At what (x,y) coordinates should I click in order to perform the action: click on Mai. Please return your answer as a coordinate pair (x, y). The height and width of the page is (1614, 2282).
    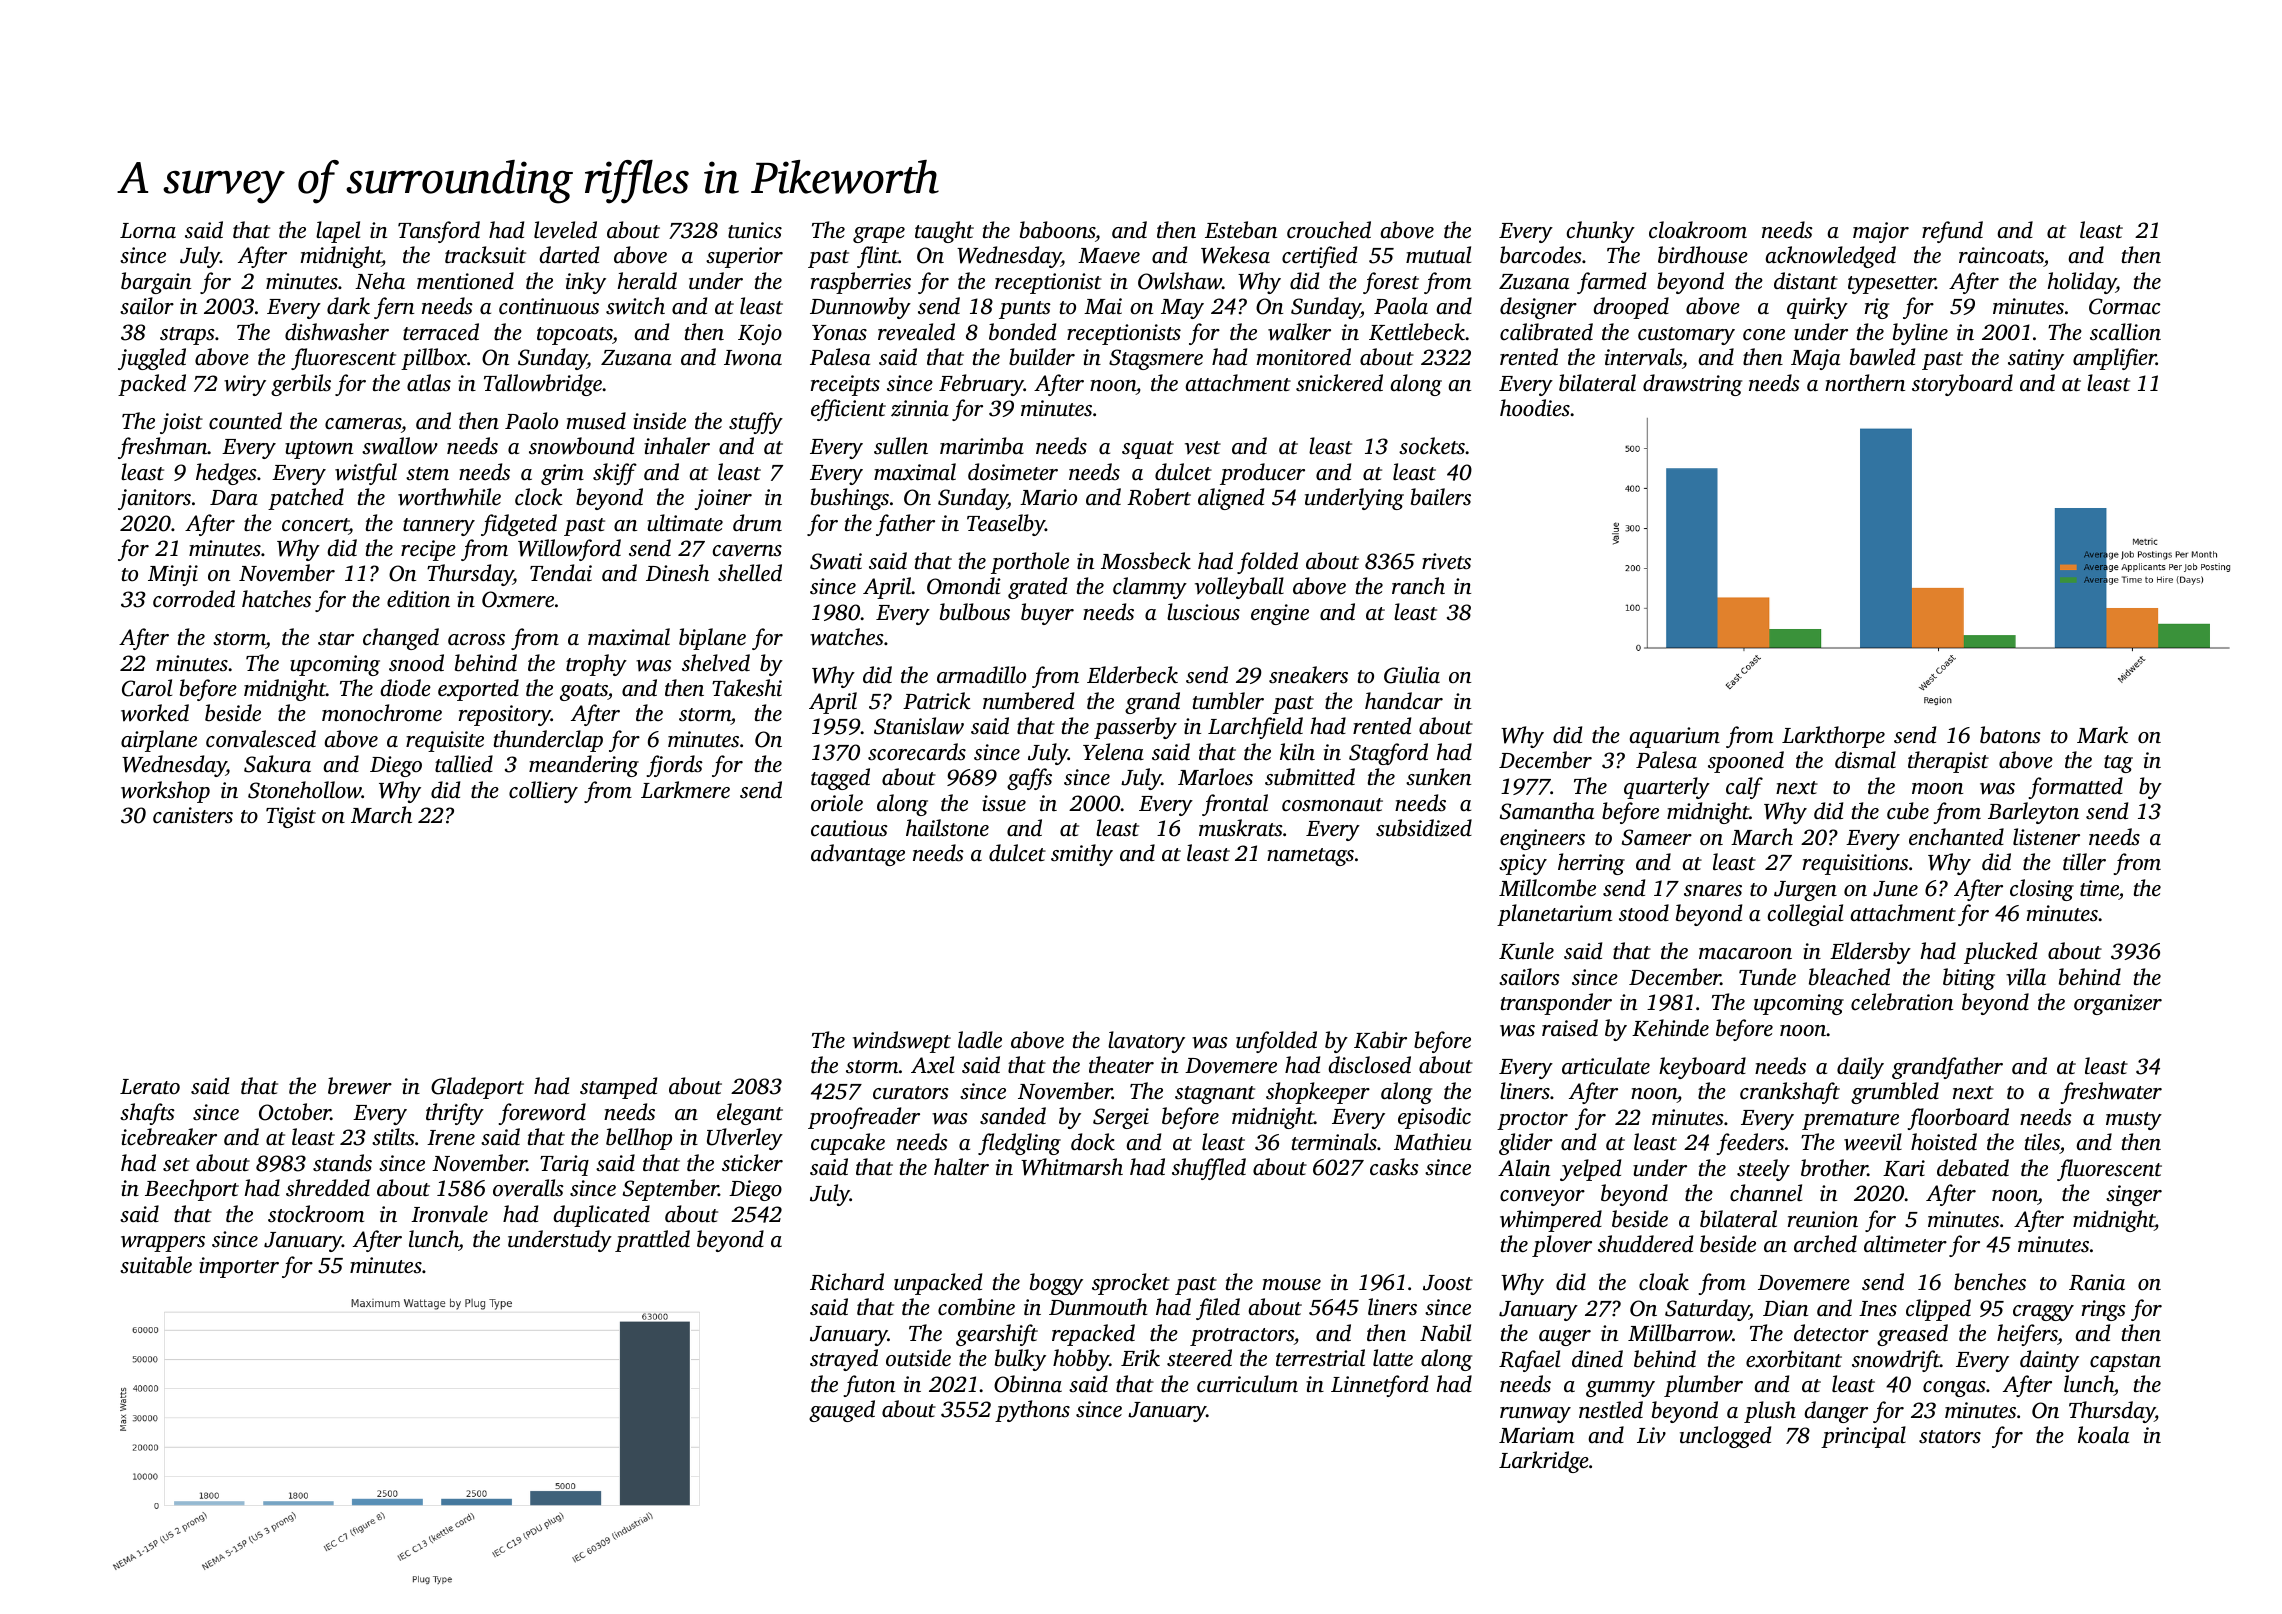
    Looking at the image, I should click on (1103, 306).
